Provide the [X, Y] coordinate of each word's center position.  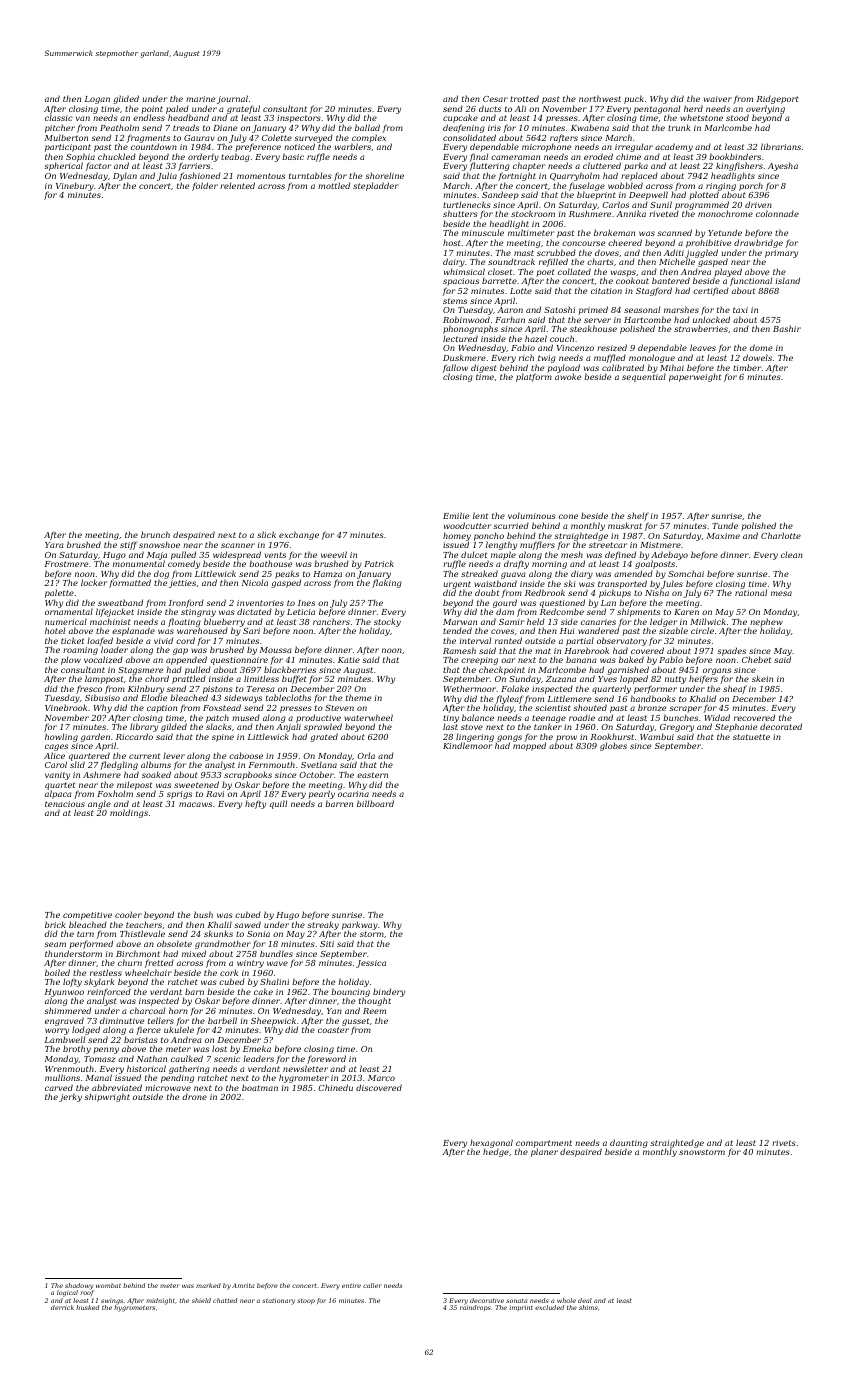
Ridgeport [777, 99]
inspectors [299, 119]
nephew [766, 623]
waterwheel [368, 717]
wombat [108, 1285]
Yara [54, 545]
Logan [97, 100]
